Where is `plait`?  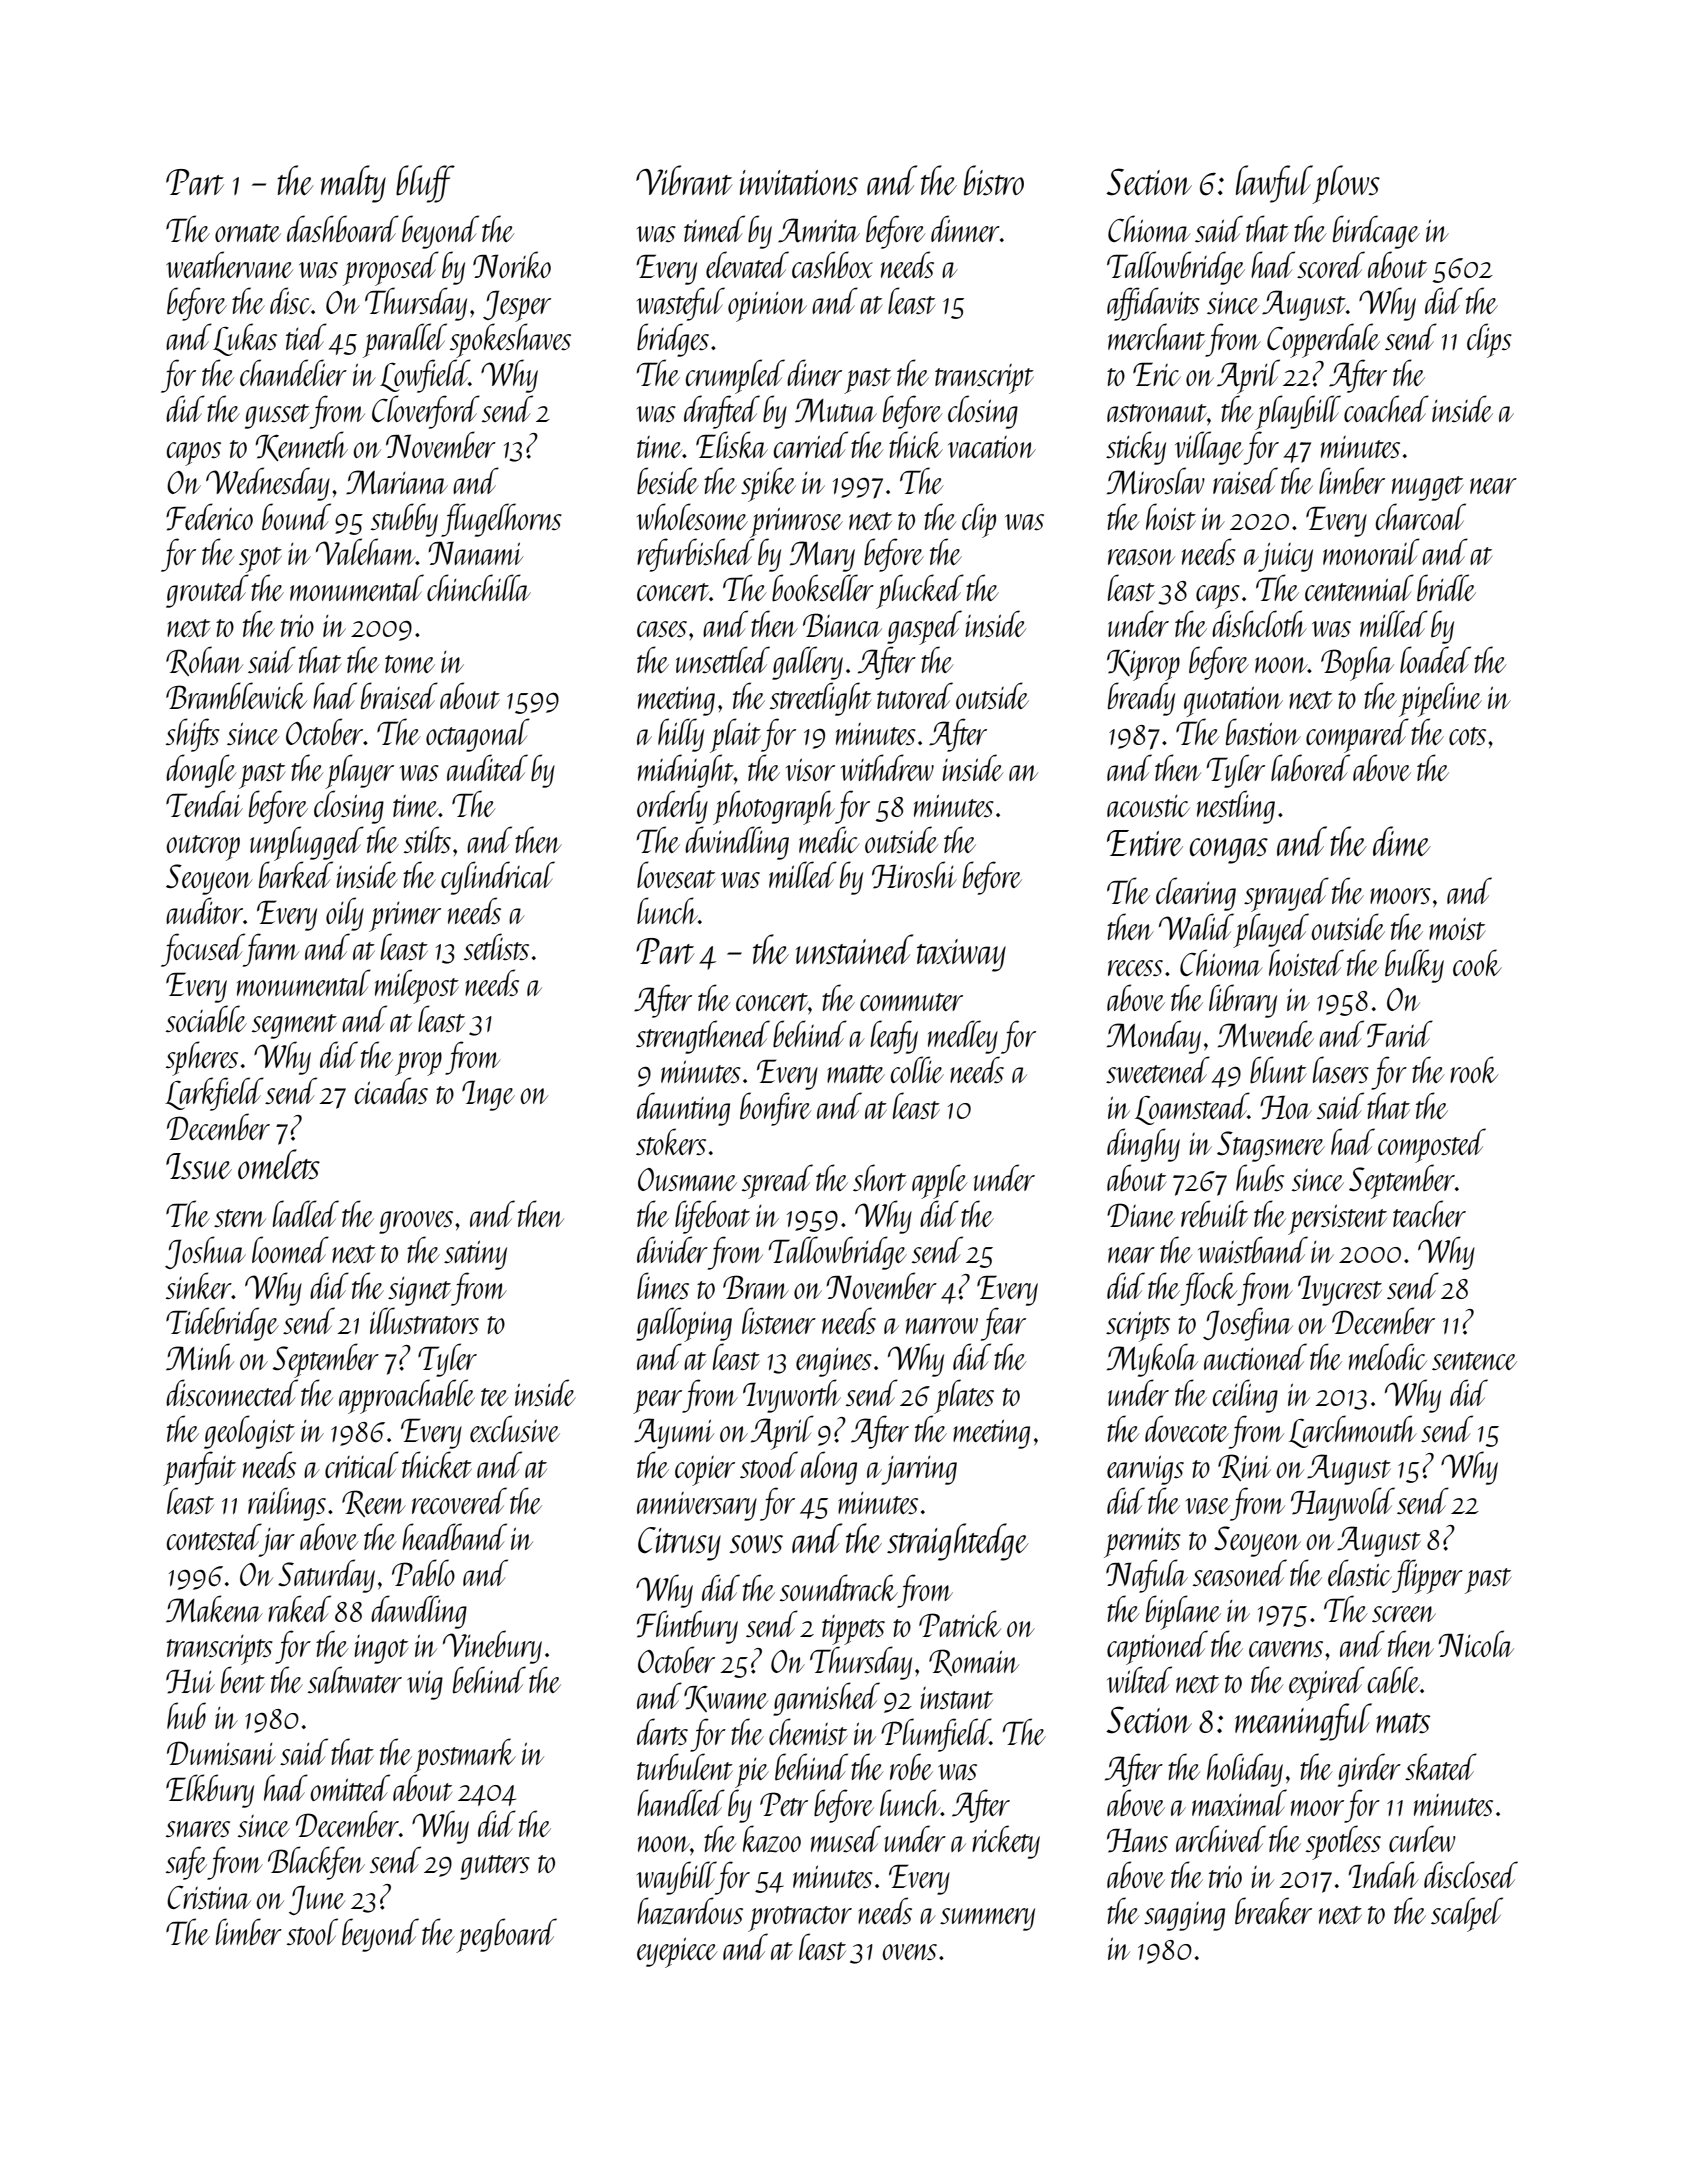
plait is located at coordinates (735, 735).
